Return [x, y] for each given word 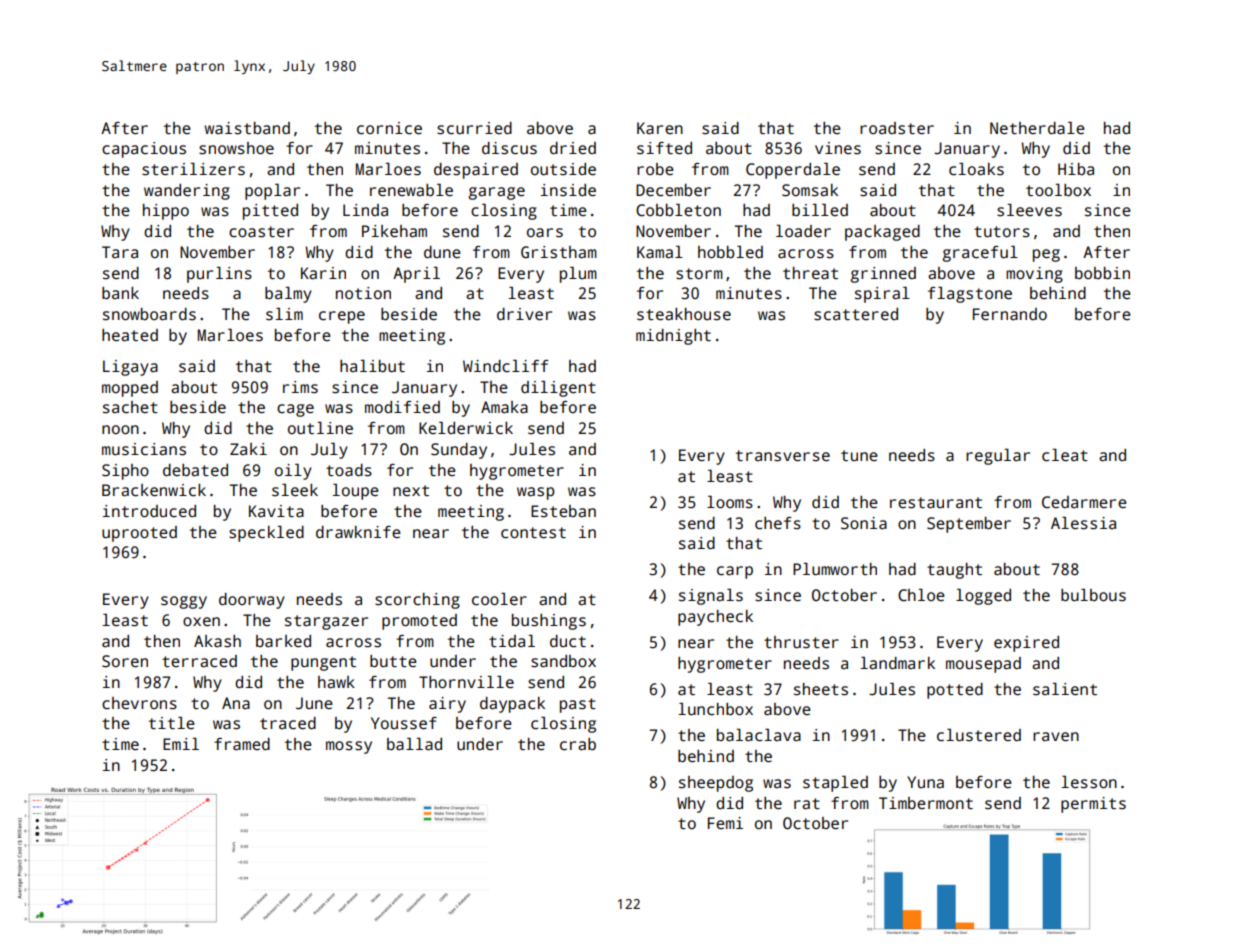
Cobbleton [678, 210]
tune [859, 455]
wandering [187, 192]
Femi [725, 823]
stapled [835, 784]
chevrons [139, 703]
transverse [783, 456]
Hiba [1076, 169]
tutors [1002, 232]
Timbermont [926, 803]
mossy [349, 747]
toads [349, 470]
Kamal [660, 252]
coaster [261, 232]
